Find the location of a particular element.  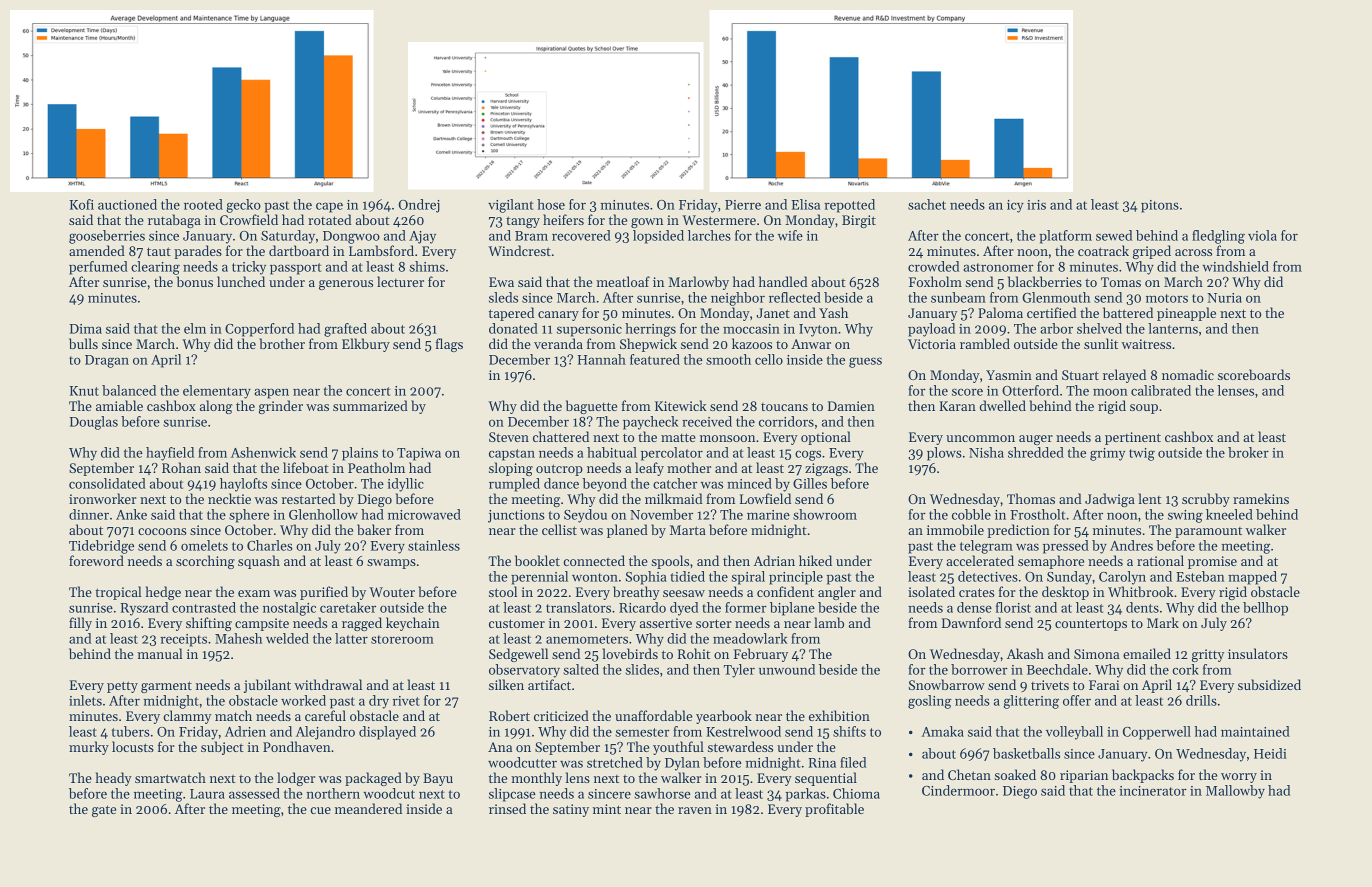

murky is located at coordinates (89, 748).
